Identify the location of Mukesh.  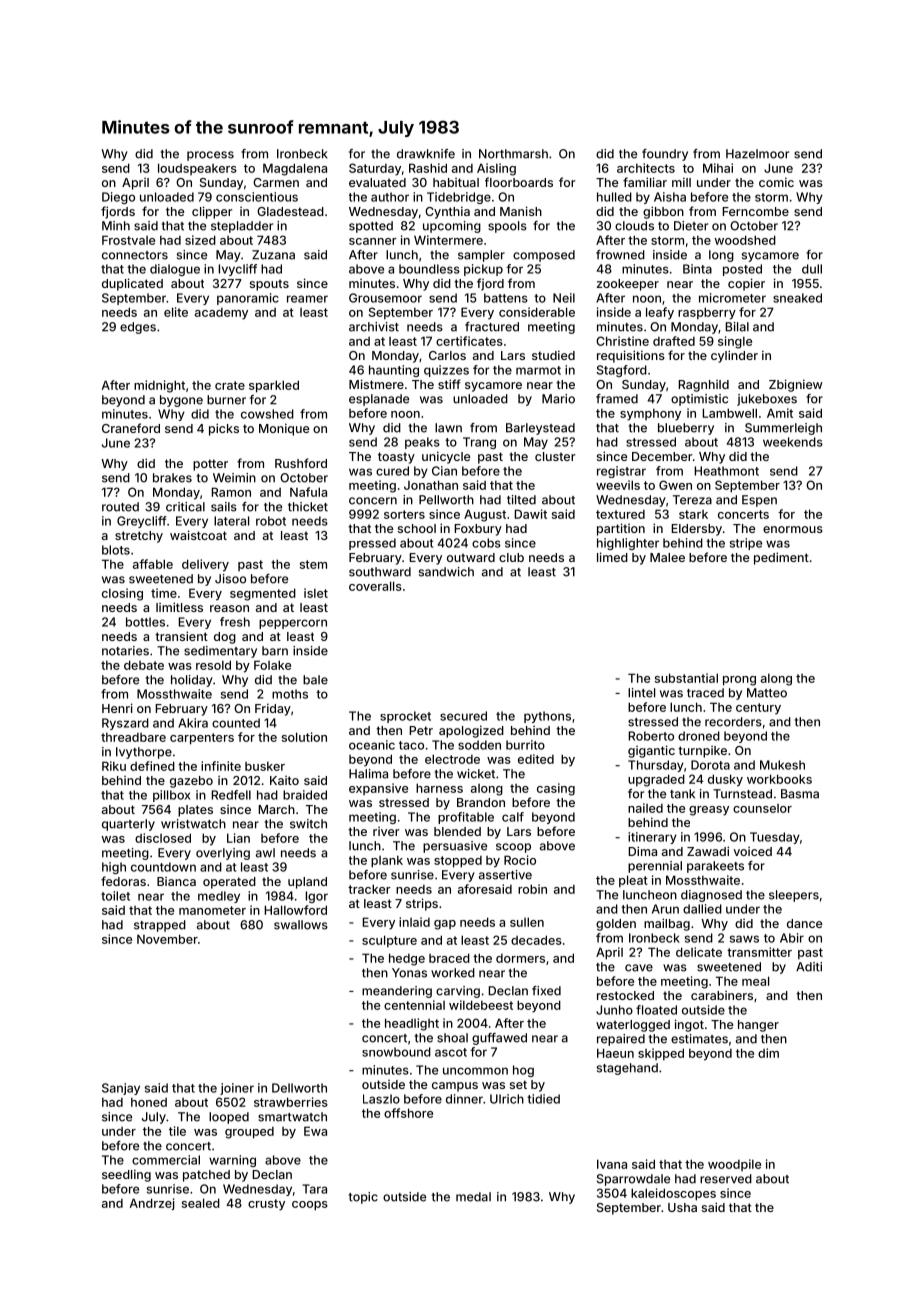
(782, 765).
